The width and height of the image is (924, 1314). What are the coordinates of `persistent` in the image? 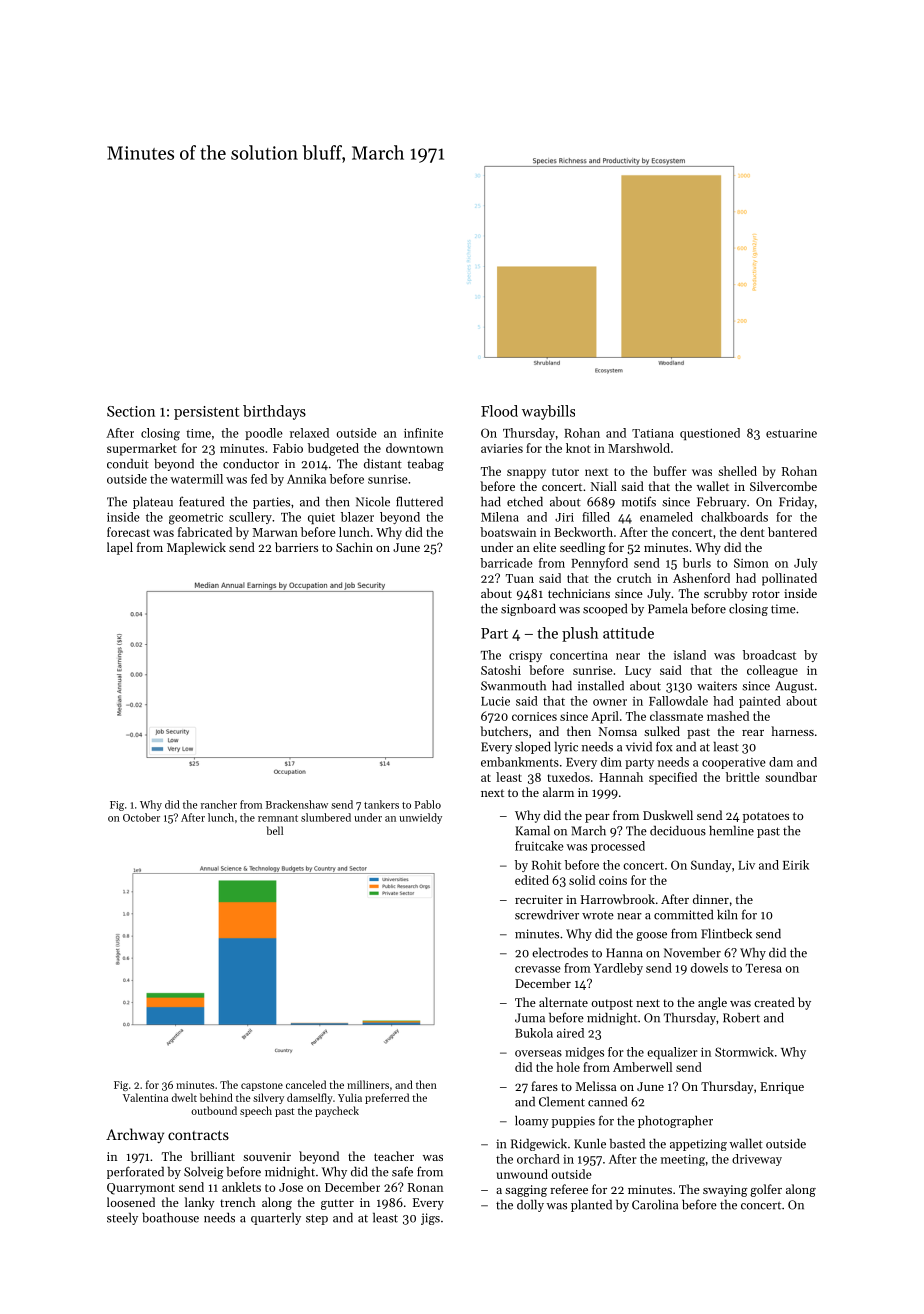 It's located at (206, 413).
